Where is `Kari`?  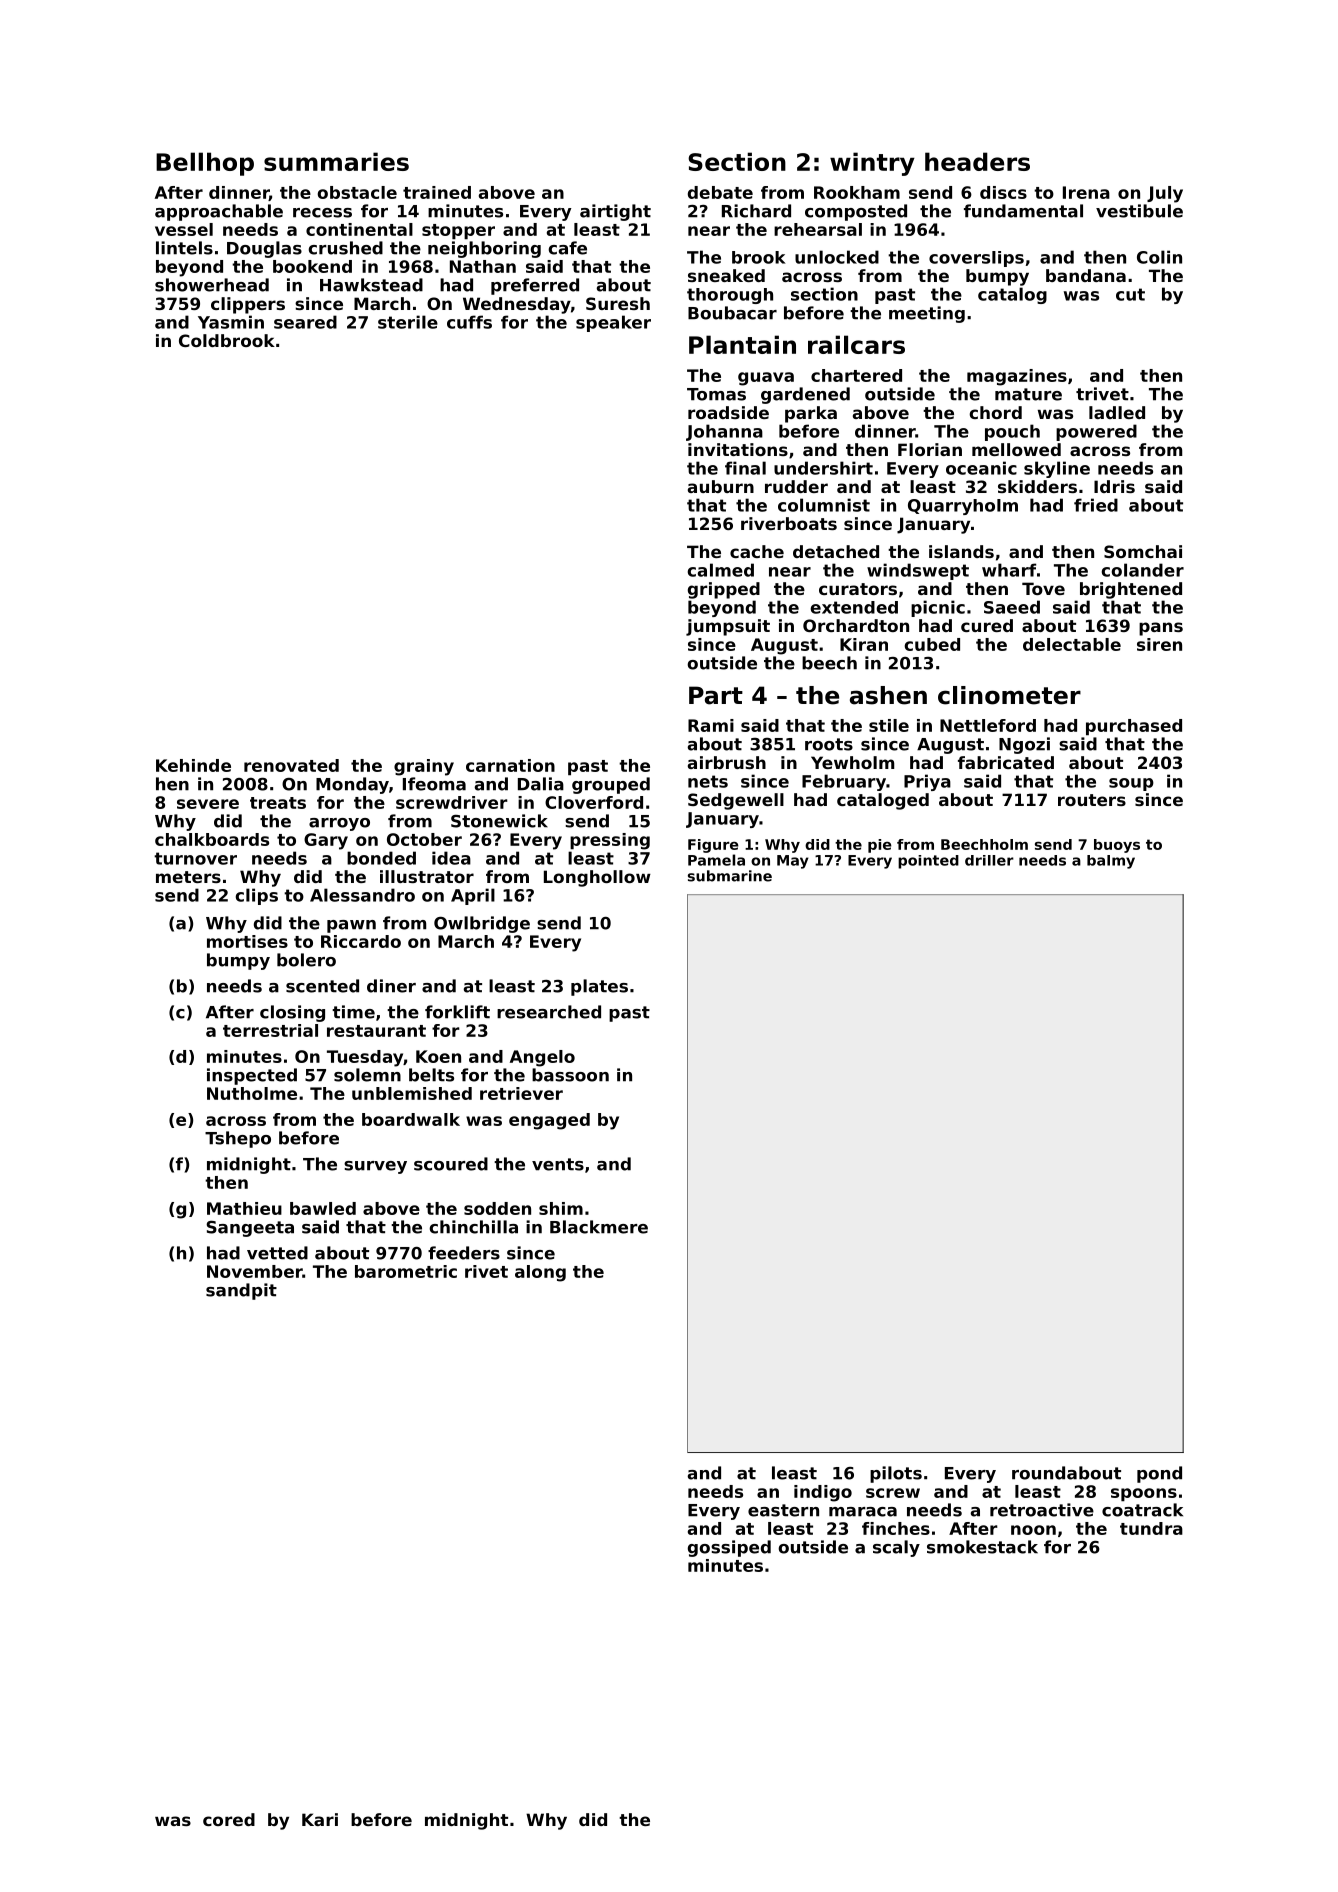 Kari is located at coordinates (320, 1819).
